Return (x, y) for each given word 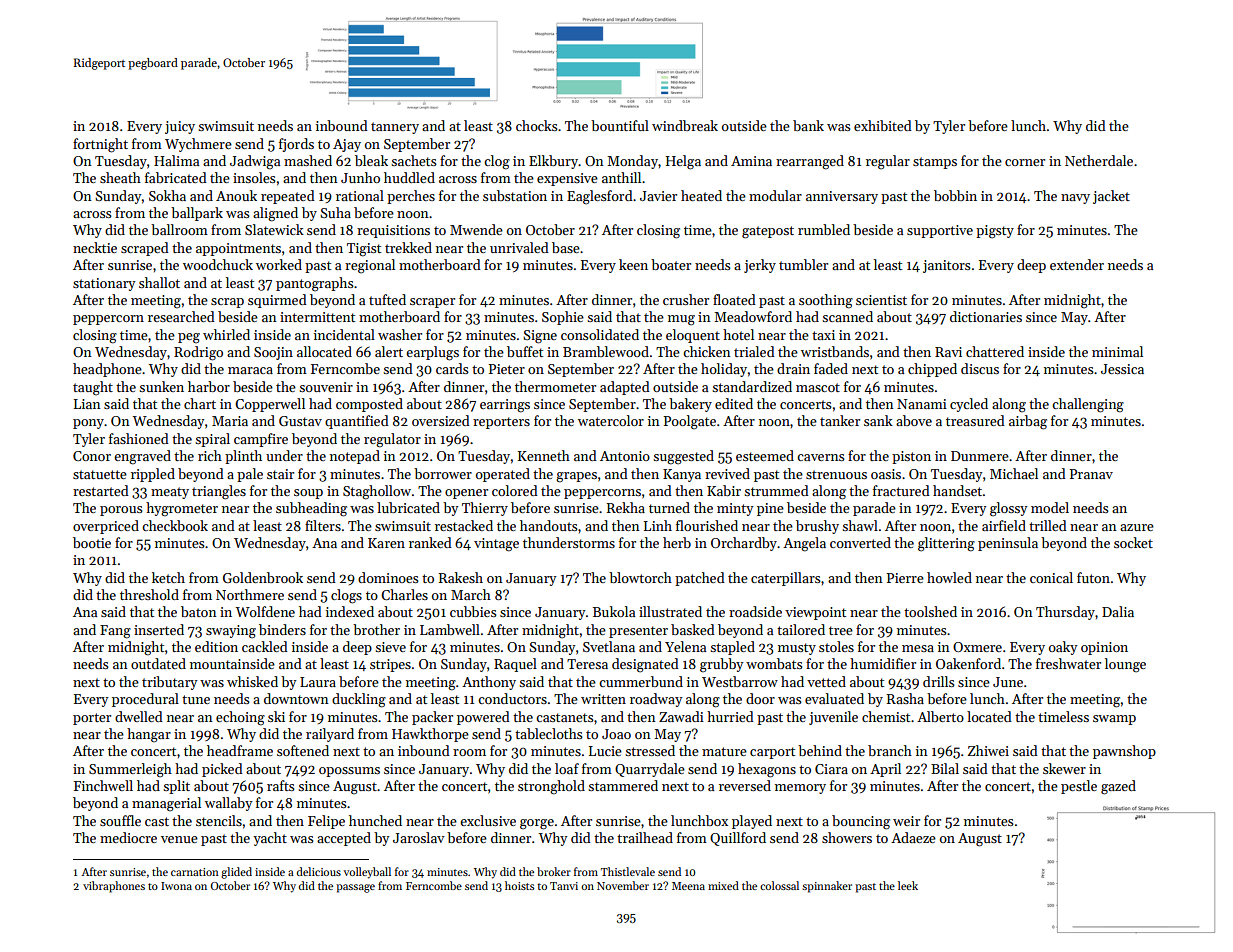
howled (949, 577)
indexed (350, 611)
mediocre (128, 837)
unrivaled (519, 247)
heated (701, 195)
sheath (120, 177)
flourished (707, 525)
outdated (158, 663)
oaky (1063, 648)
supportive (940, 231)
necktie (95, 247)
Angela (804, 544)
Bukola (614, 611)
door (760, 698)
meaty (170, 493)
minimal (1117, 351)
